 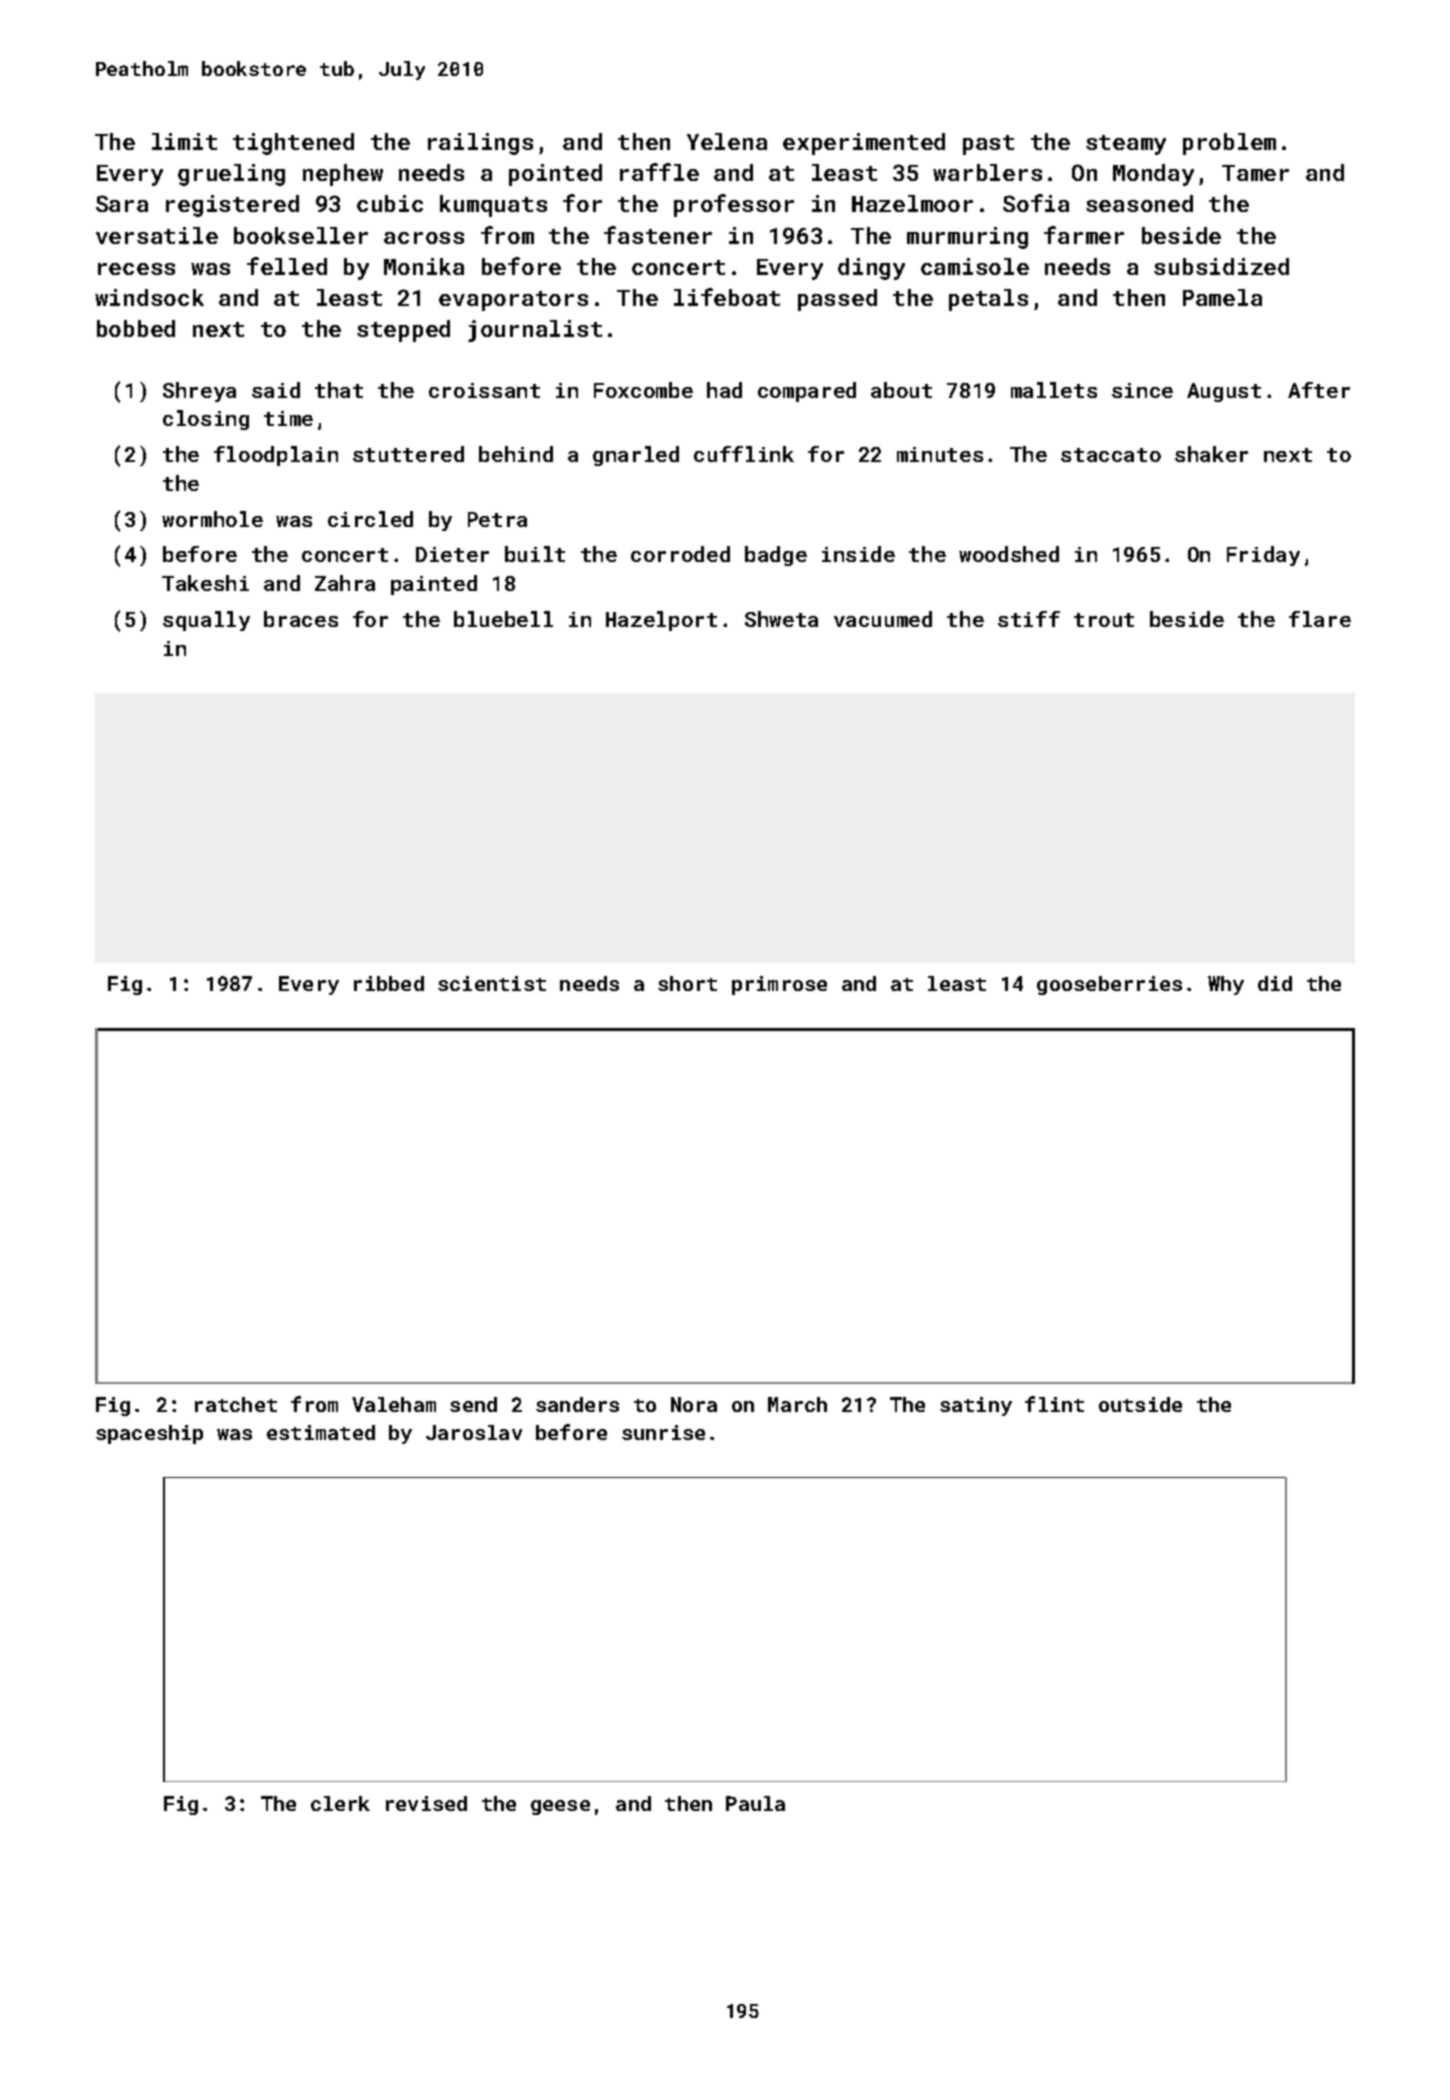 What do you see at coordinates (776, 556) in the image?
I see `badge` at bounding box center [776, 556].
